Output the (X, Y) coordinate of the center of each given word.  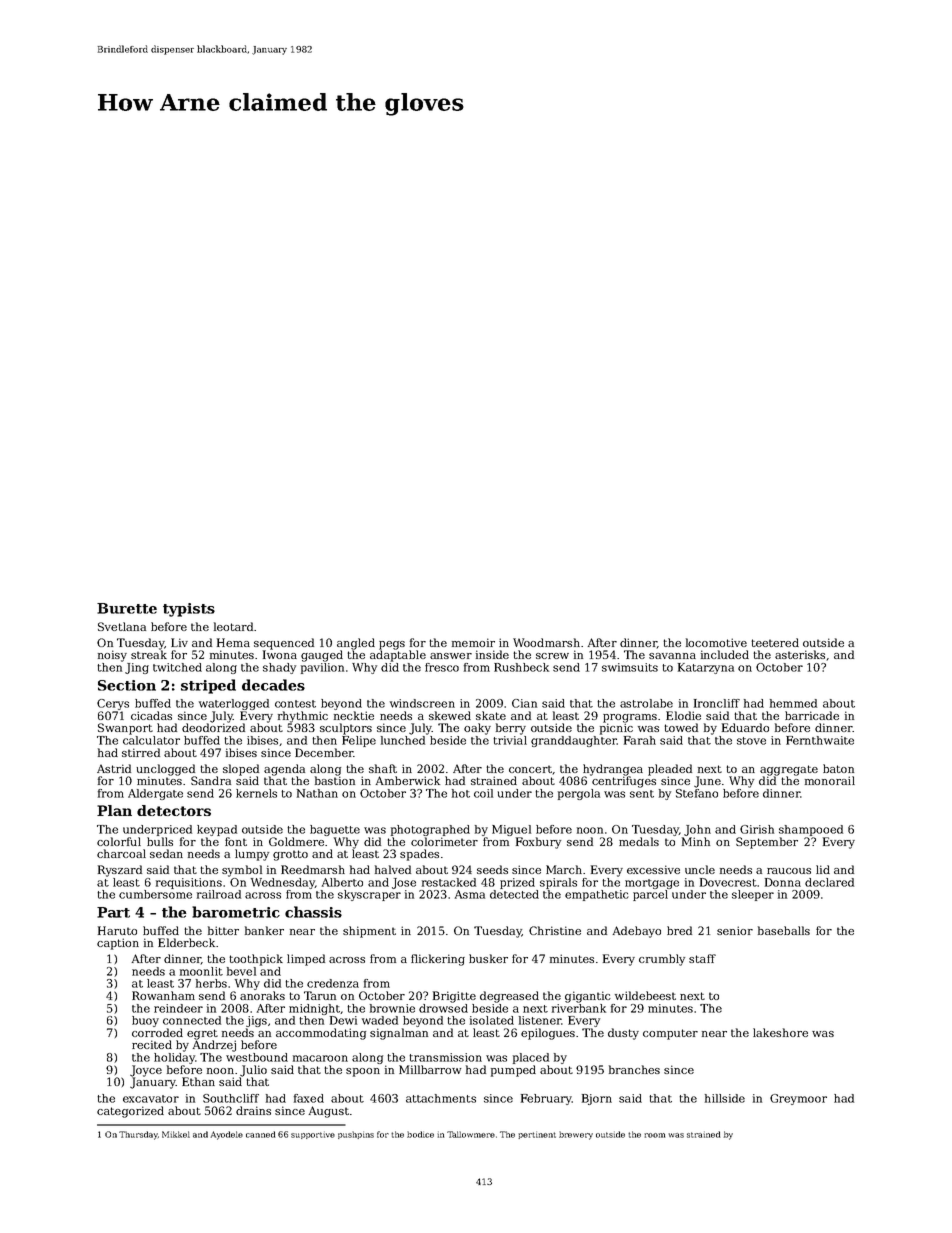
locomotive (716, 642)
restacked (449, 882)
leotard (233, 626)
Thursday (138, 1135)
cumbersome (155, 894)
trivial (510, 740)
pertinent (537, 1135)
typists (189, 610)
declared (829, 882)
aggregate (789, 770)
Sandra (211, 780)
